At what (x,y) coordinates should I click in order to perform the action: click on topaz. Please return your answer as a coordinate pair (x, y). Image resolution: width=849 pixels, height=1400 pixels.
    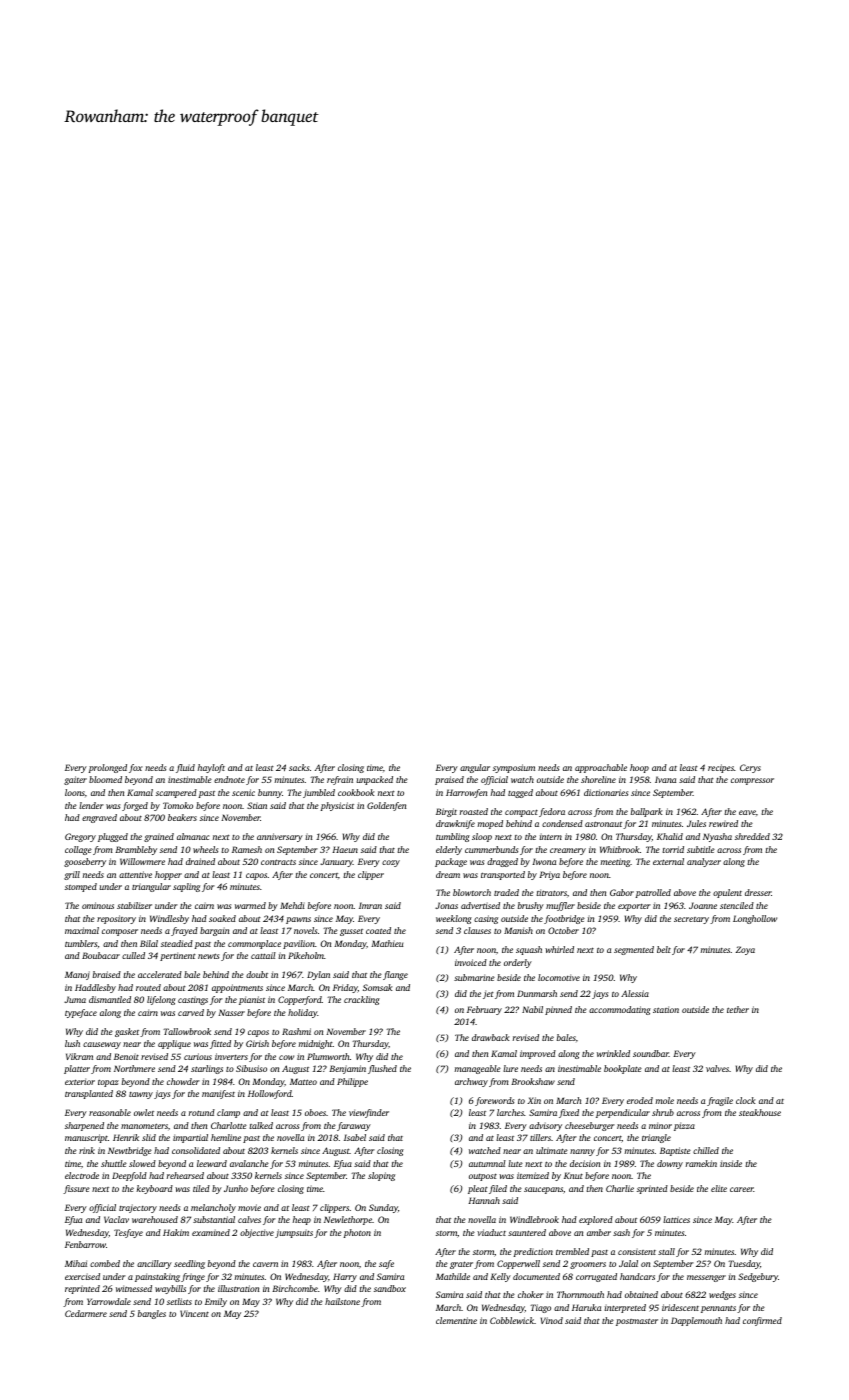
    Looking at the image, I should click on (108, 1083).
